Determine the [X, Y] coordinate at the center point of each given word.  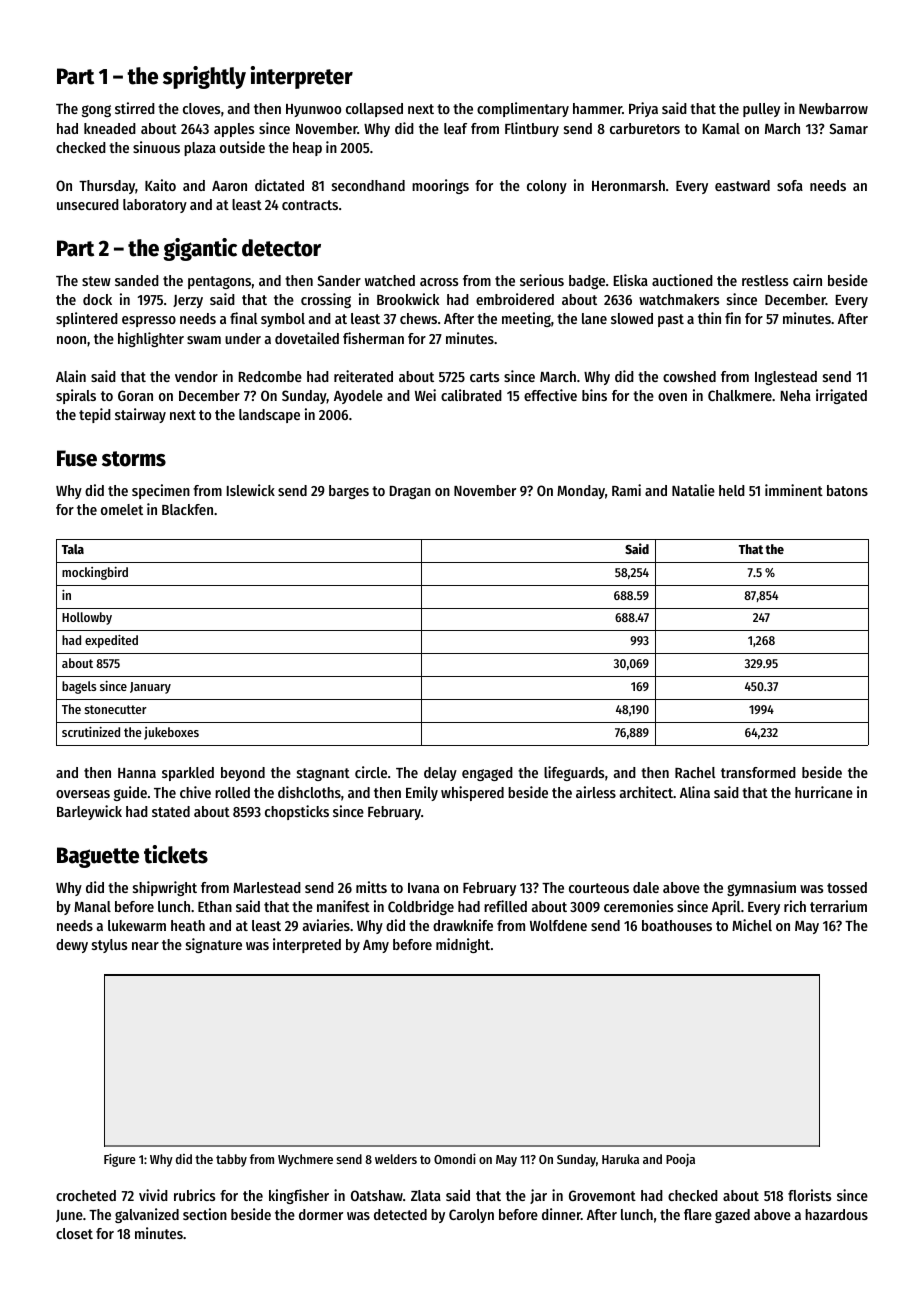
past [671, 320]
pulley [761, 110]
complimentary [523, 109]
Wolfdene [558, 925]
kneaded [110, 128]
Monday [581, 492]
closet [74, 1233]
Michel [752, 925]
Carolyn [471, 1216]
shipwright [165, 888]
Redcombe [270, 376]
